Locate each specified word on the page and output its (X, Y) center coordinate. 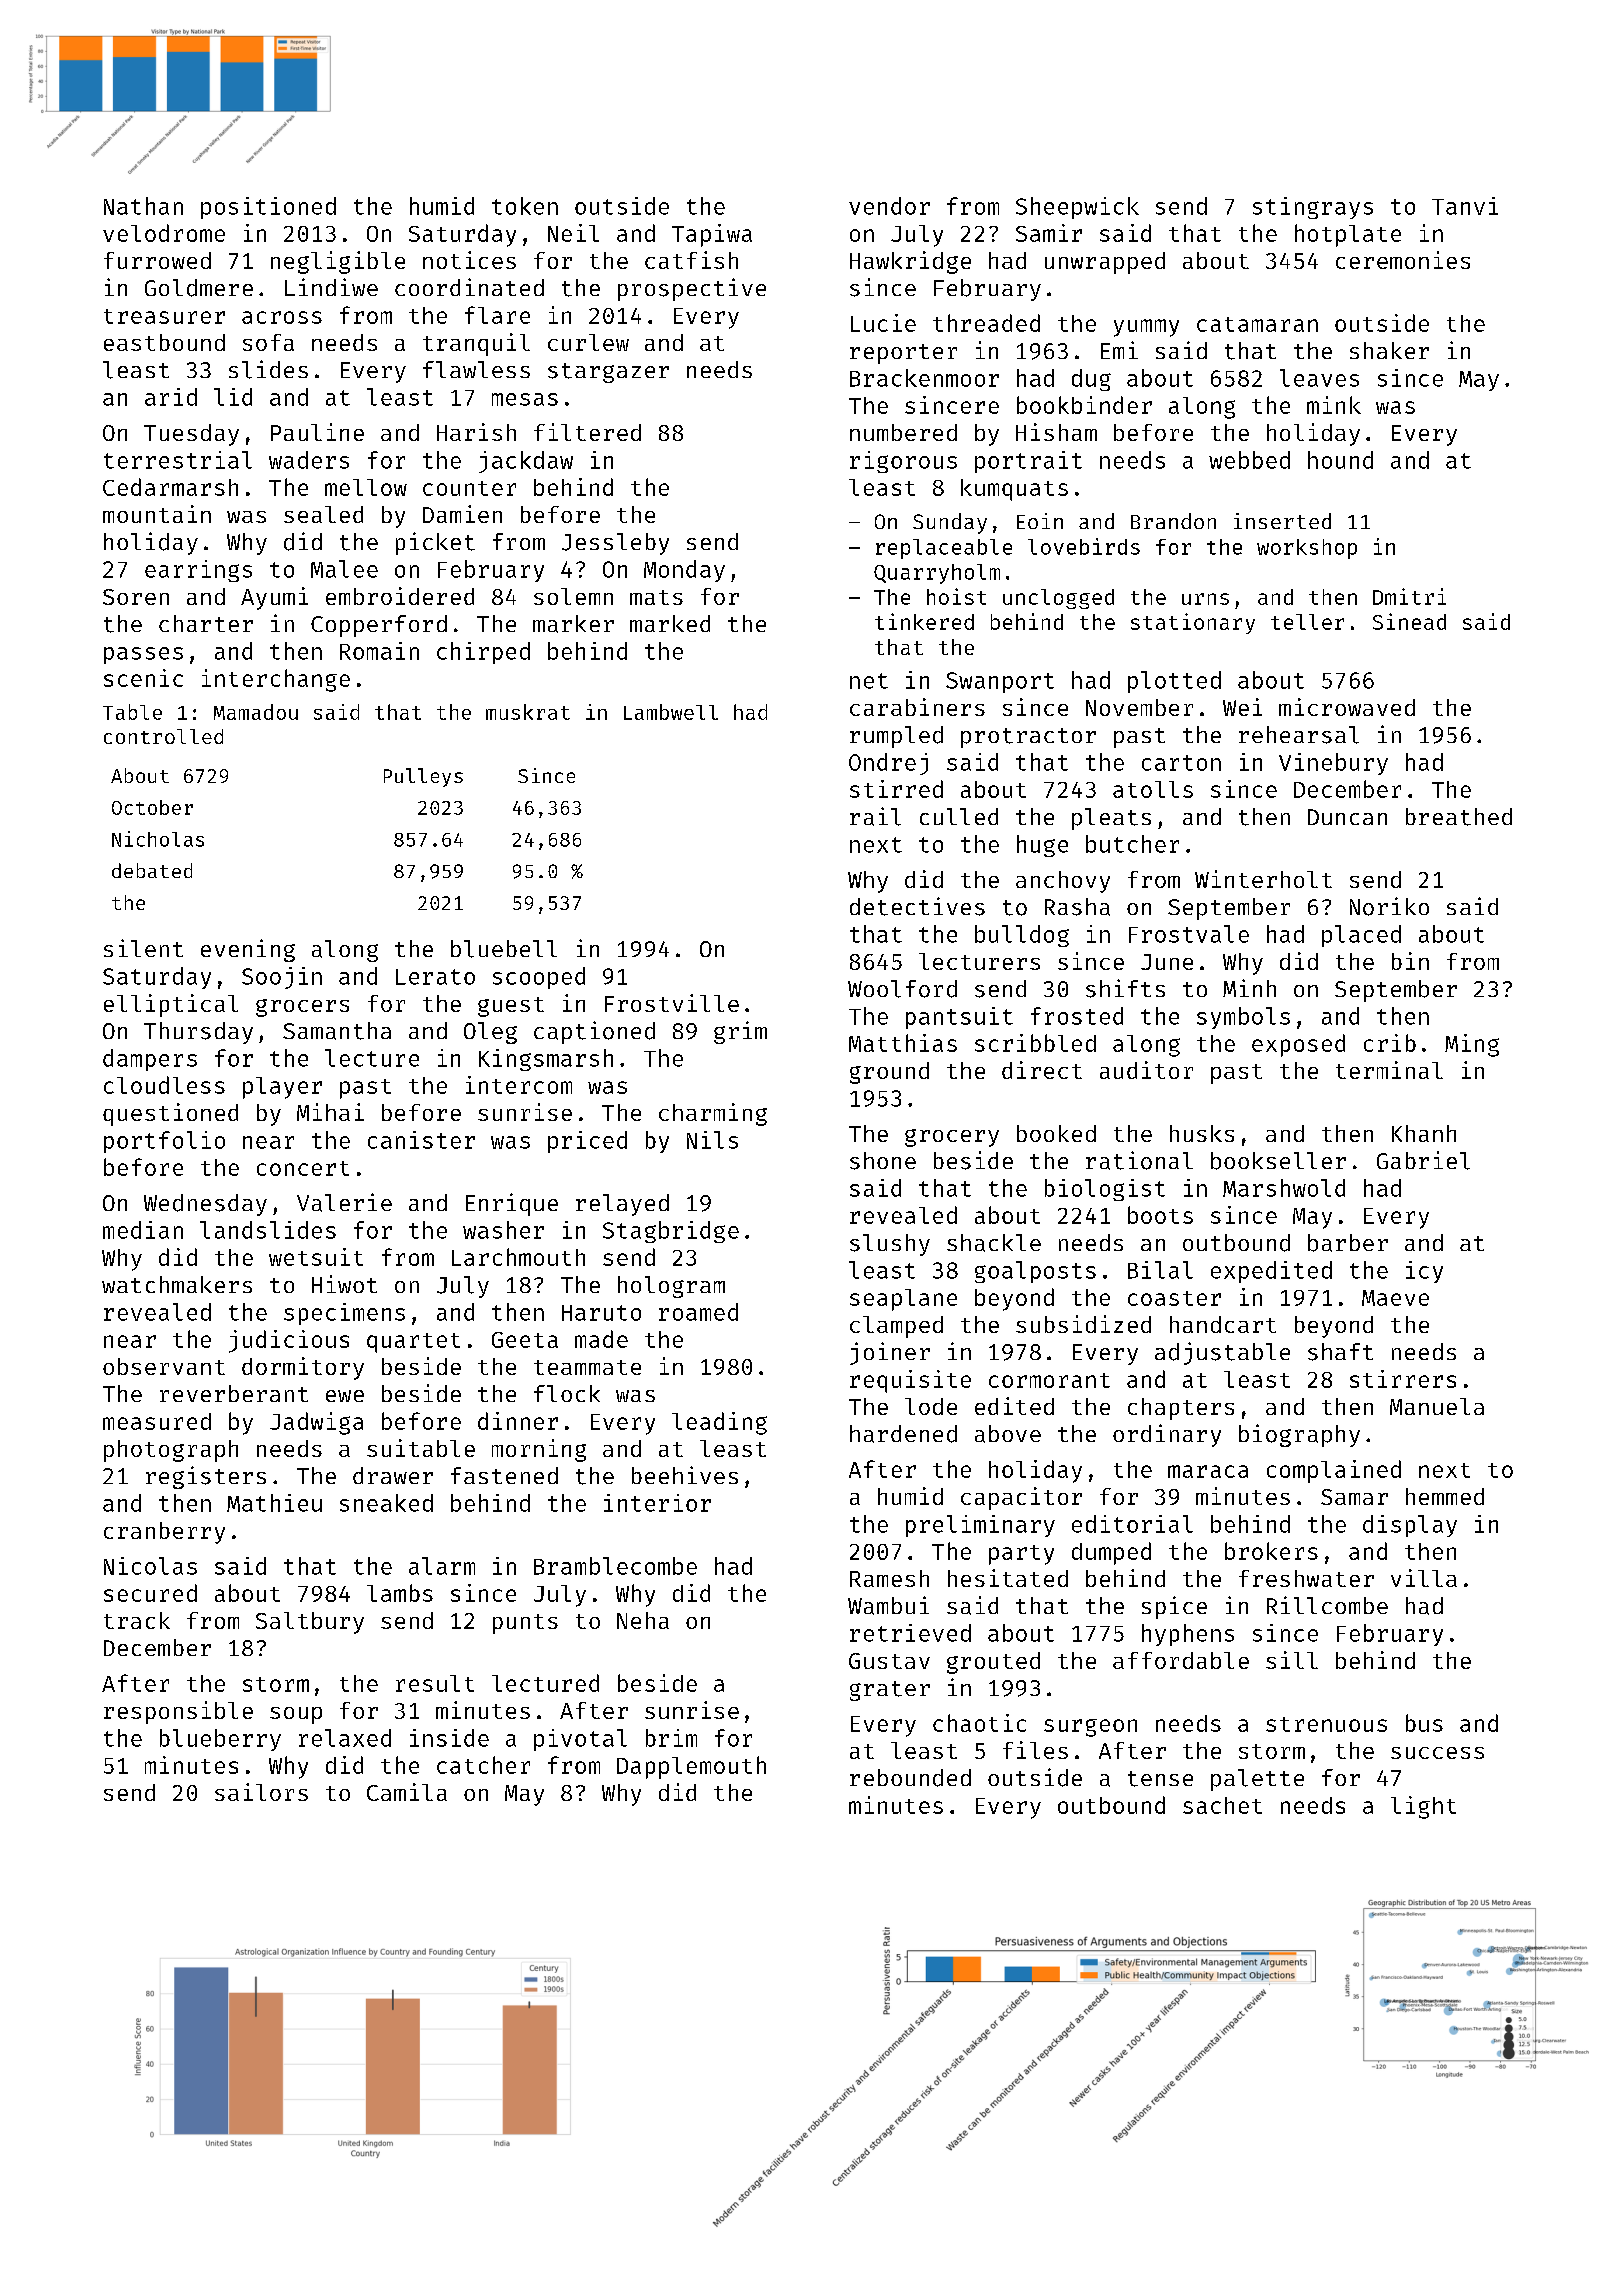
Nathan (143, 206)
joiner (890, 1353)
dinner (518, 1421)
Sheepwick (1077, 208)
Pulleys (423, 777)
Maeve (1395, 1298)
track (137, 1620)
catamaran (1257, 324)
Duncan (1347, 817)
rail (875, 816)
